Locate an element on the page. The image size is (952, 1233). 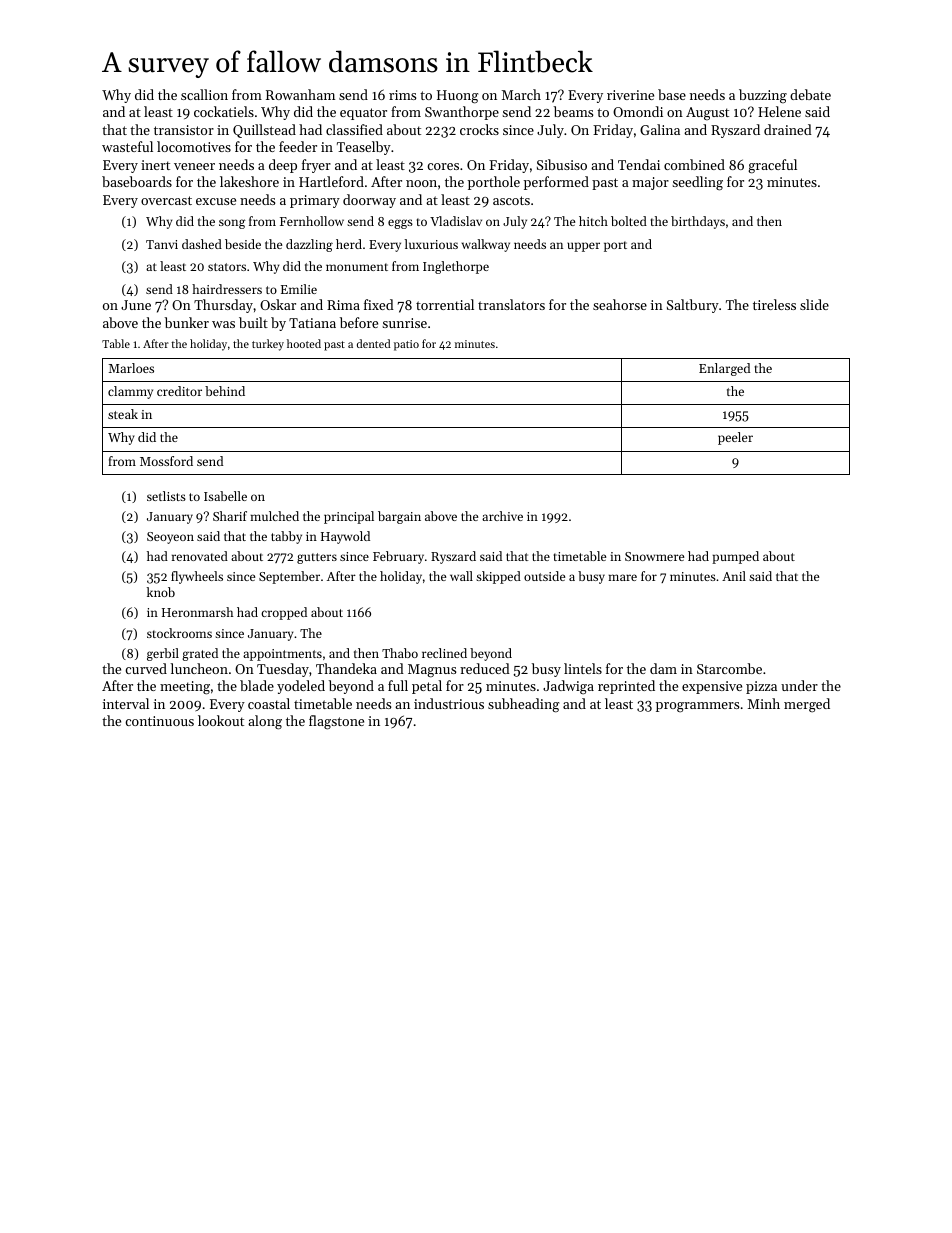
Teaselby is located at coordinates (364, 148).
